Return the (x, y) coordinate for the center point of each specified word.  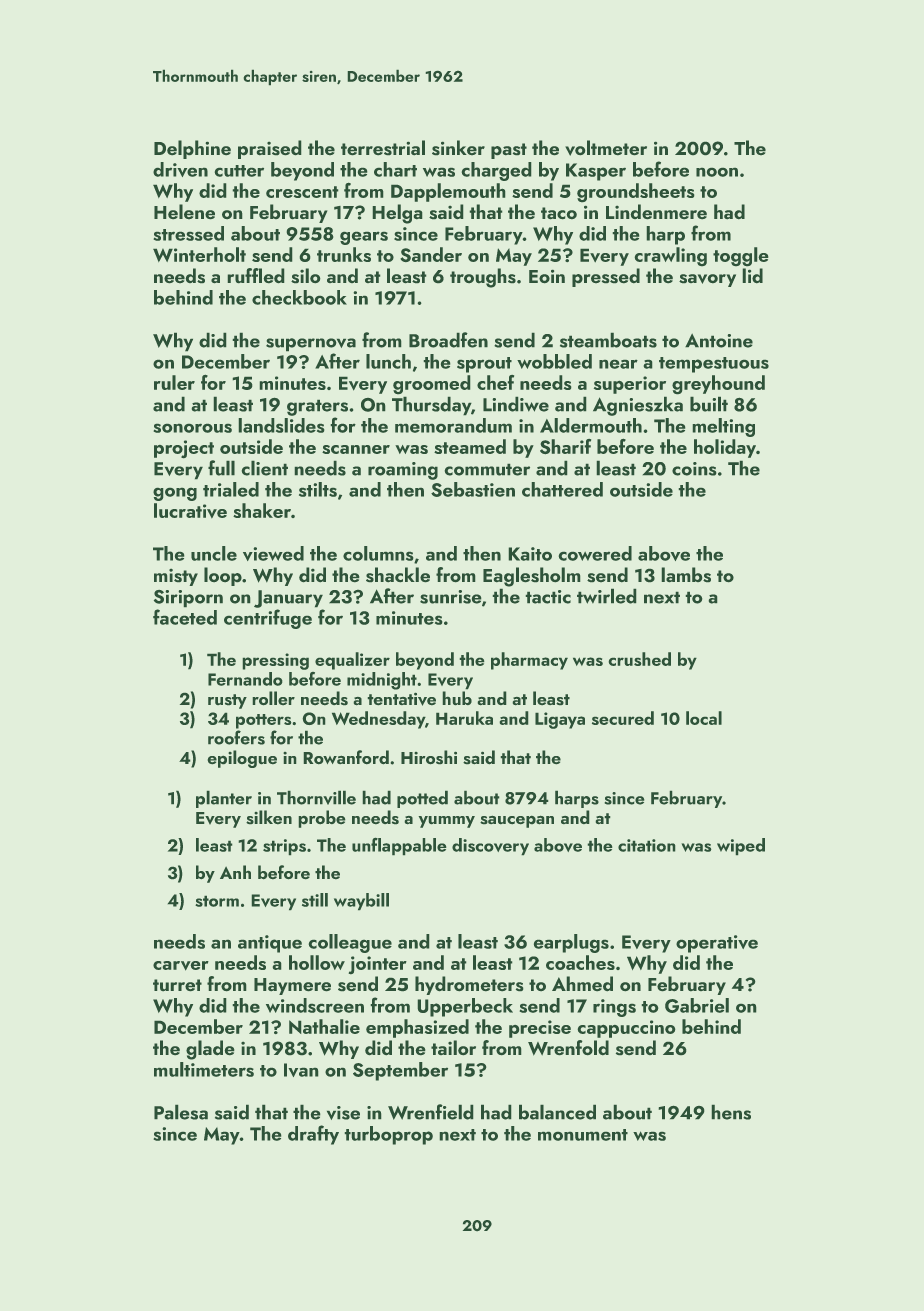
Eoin (547, 276)
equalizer (352, 661)
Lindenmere (656, 212)
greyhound (718, 385)
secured (623, 718)
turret (177, 985)
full (221, 468)
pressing (275, 661)
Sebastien (473, 489)
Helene (184, 212)
